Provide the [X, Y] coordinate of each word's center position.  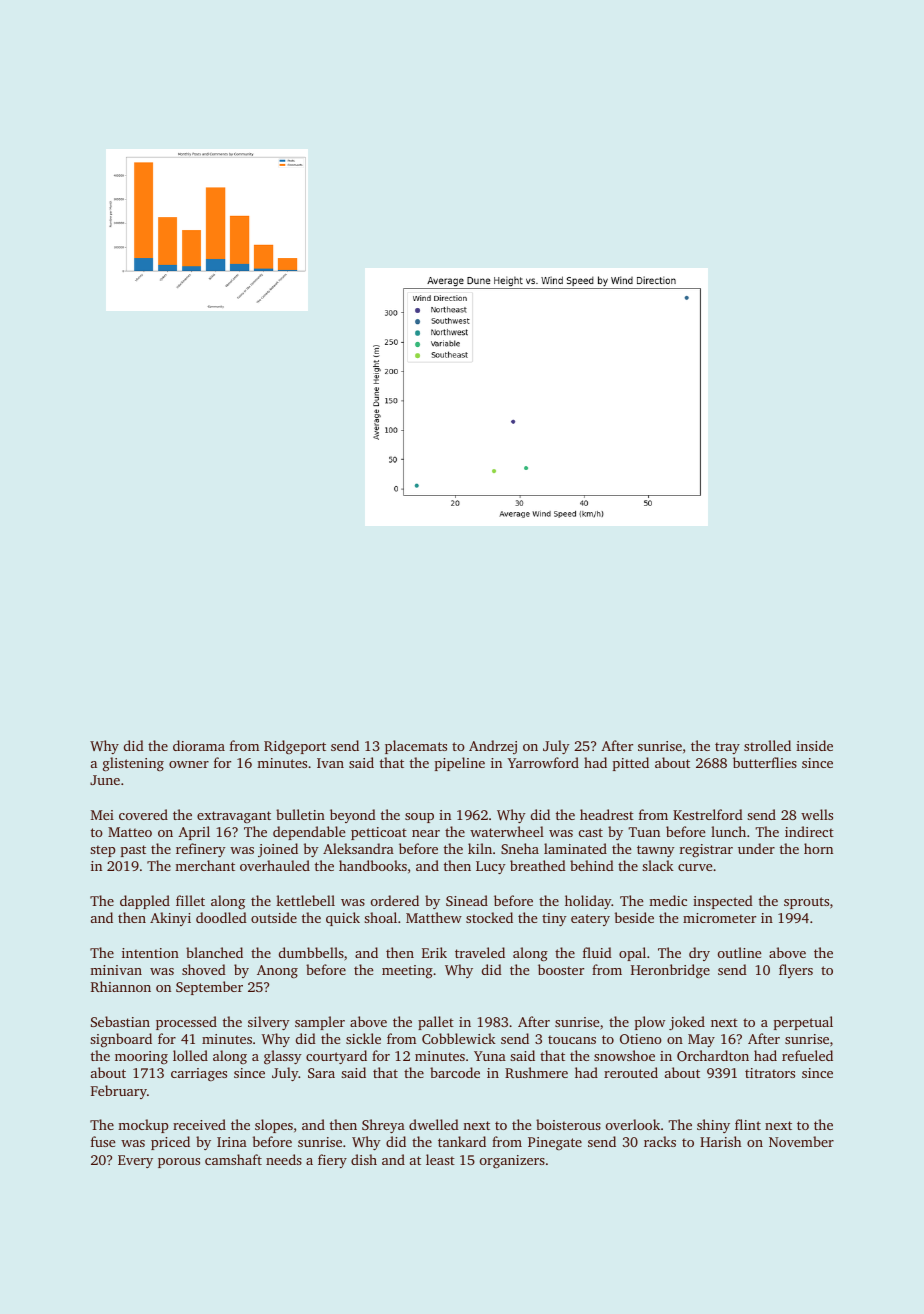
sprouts [806, 903]
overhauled [275, 865]
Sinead [467, 900]
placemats [416, 747]
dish [364, 1159]
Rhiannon [121, 986]
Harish [720, 1141]
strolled [767, 745]
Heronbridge [670, 971]
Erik [434, 952]
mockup [143, 1126]
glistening [133, 764]
